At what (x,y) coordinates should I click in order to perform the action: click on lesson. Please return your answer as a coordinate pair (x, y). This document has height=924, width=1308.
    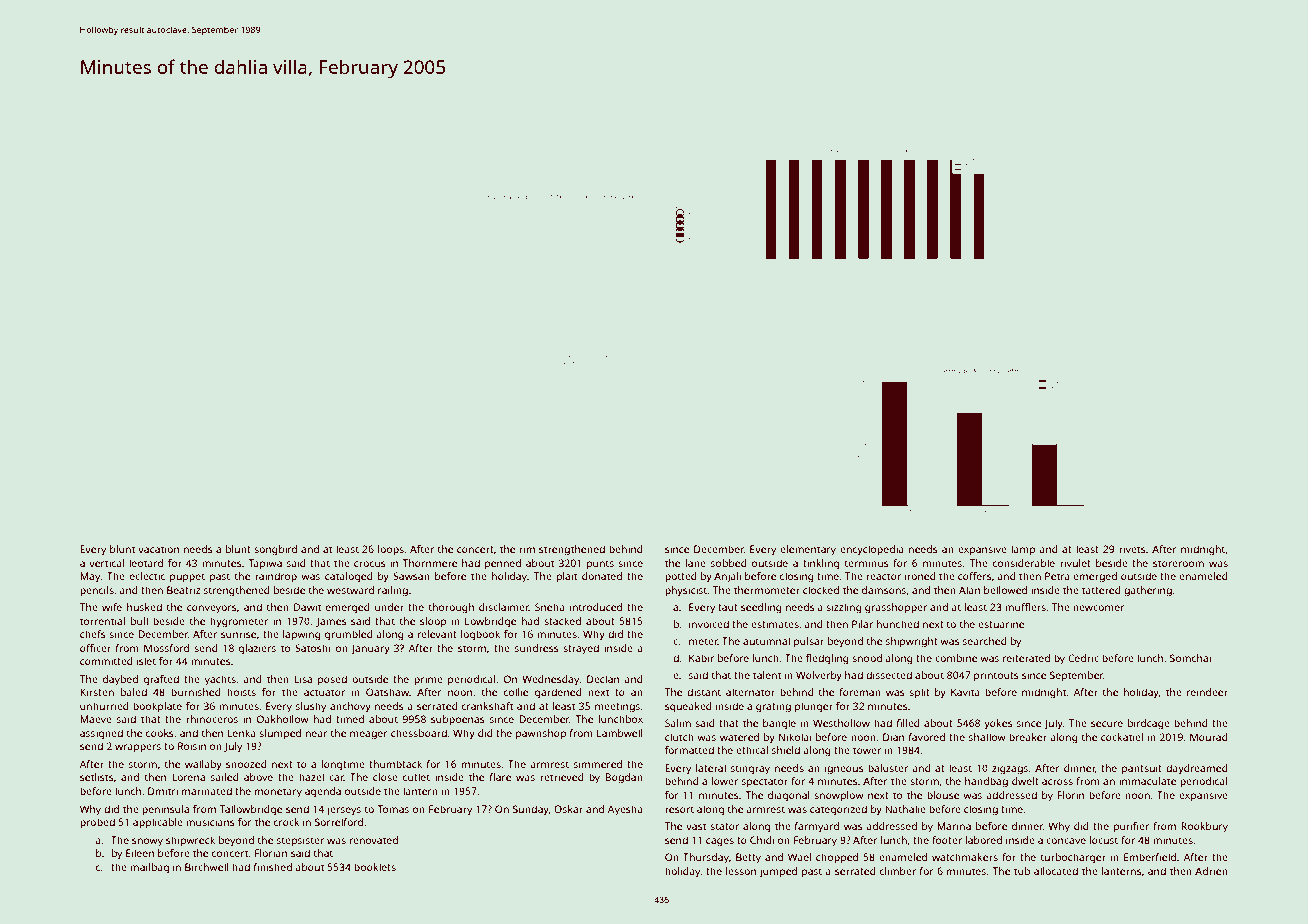
    Looking at the image, I should click on (741, 871).
